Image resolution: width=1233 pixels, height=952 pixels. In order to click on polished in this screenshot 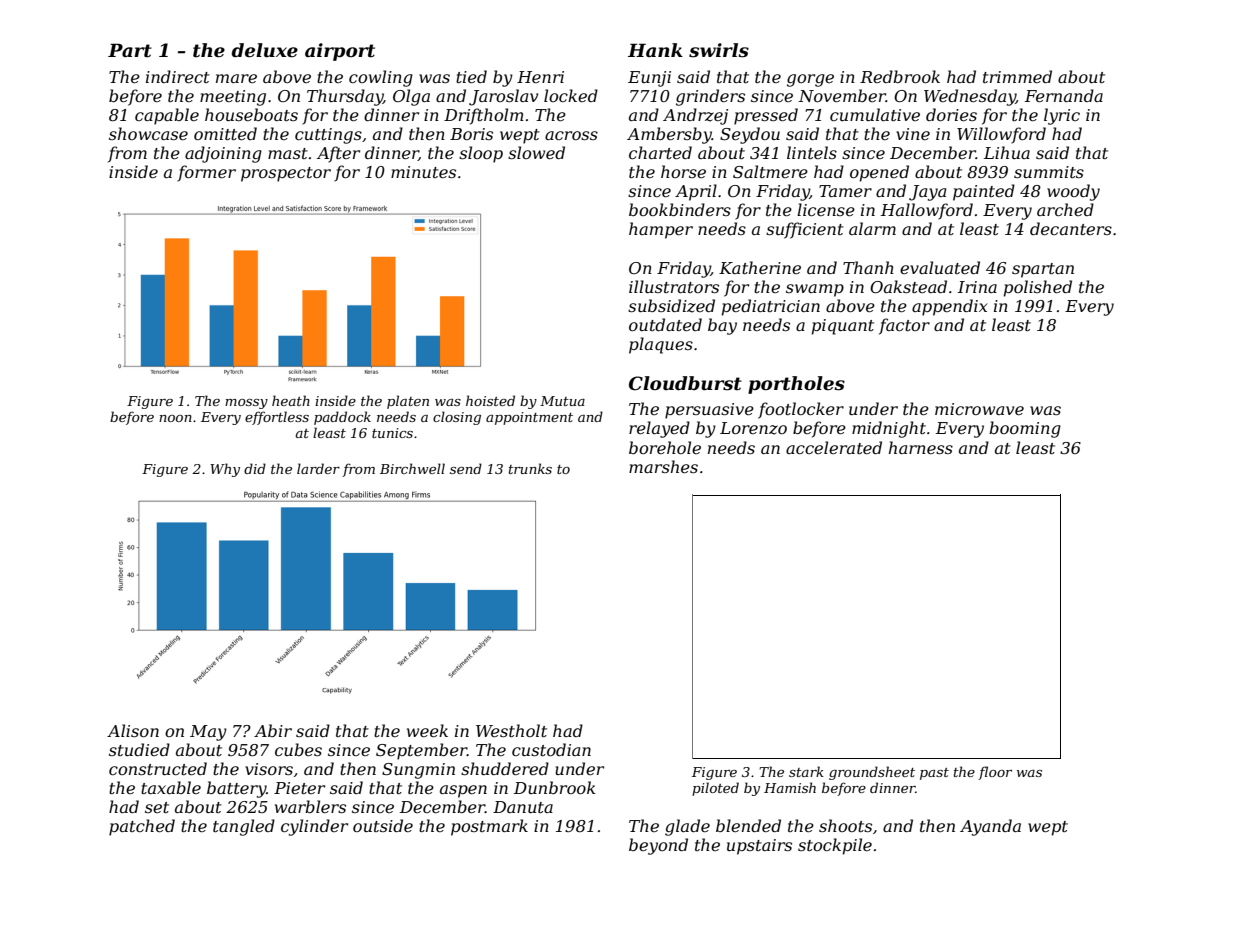, I will do `click(1038, 288)`.
